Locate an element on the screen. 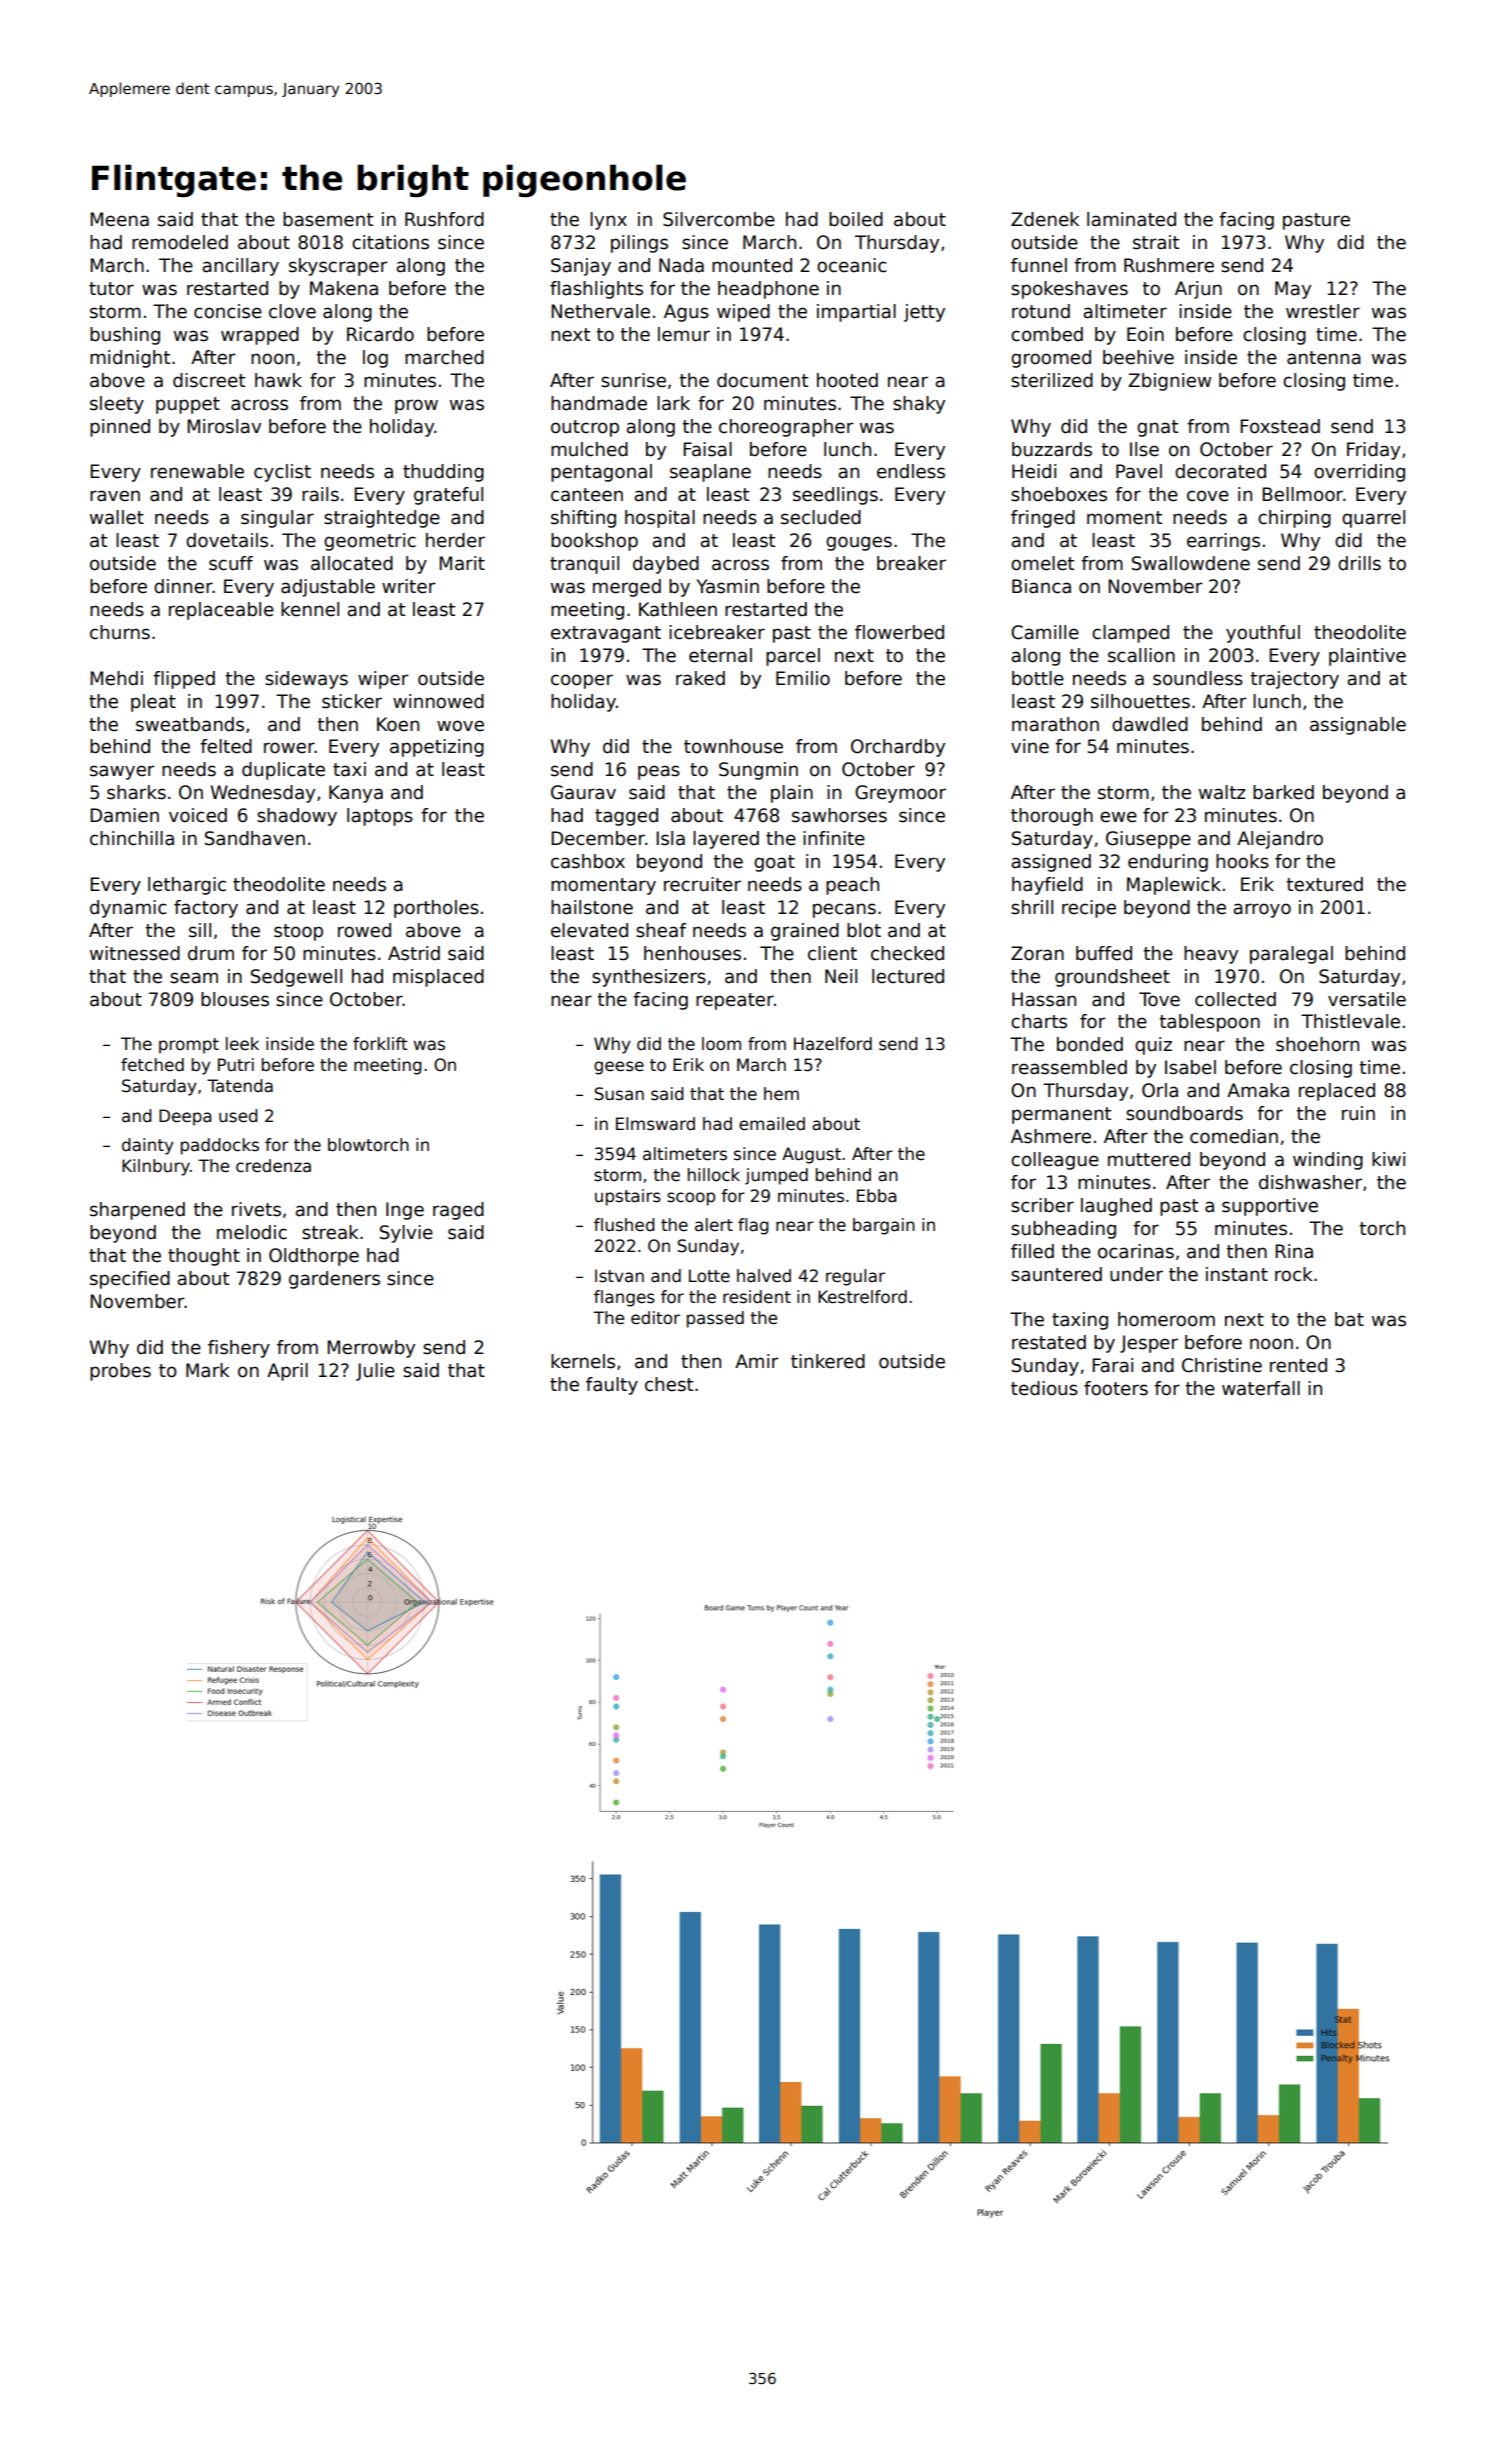 Image resolution: width=1496 pixels, height=2464 pixels. repeater is located at coordinates (735, 1001).
